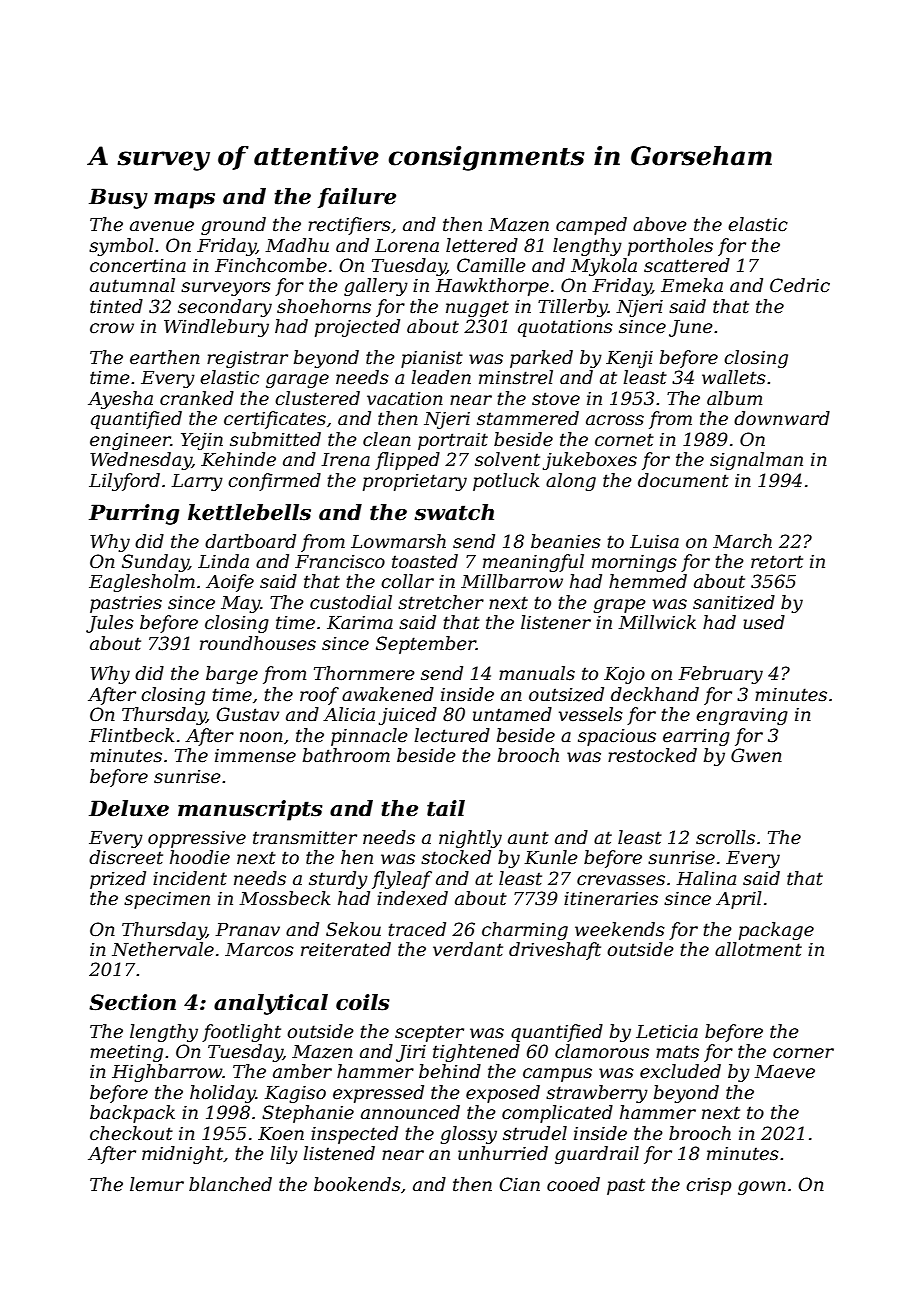  I want to click on Eaglesholm, so click(142, 583).
